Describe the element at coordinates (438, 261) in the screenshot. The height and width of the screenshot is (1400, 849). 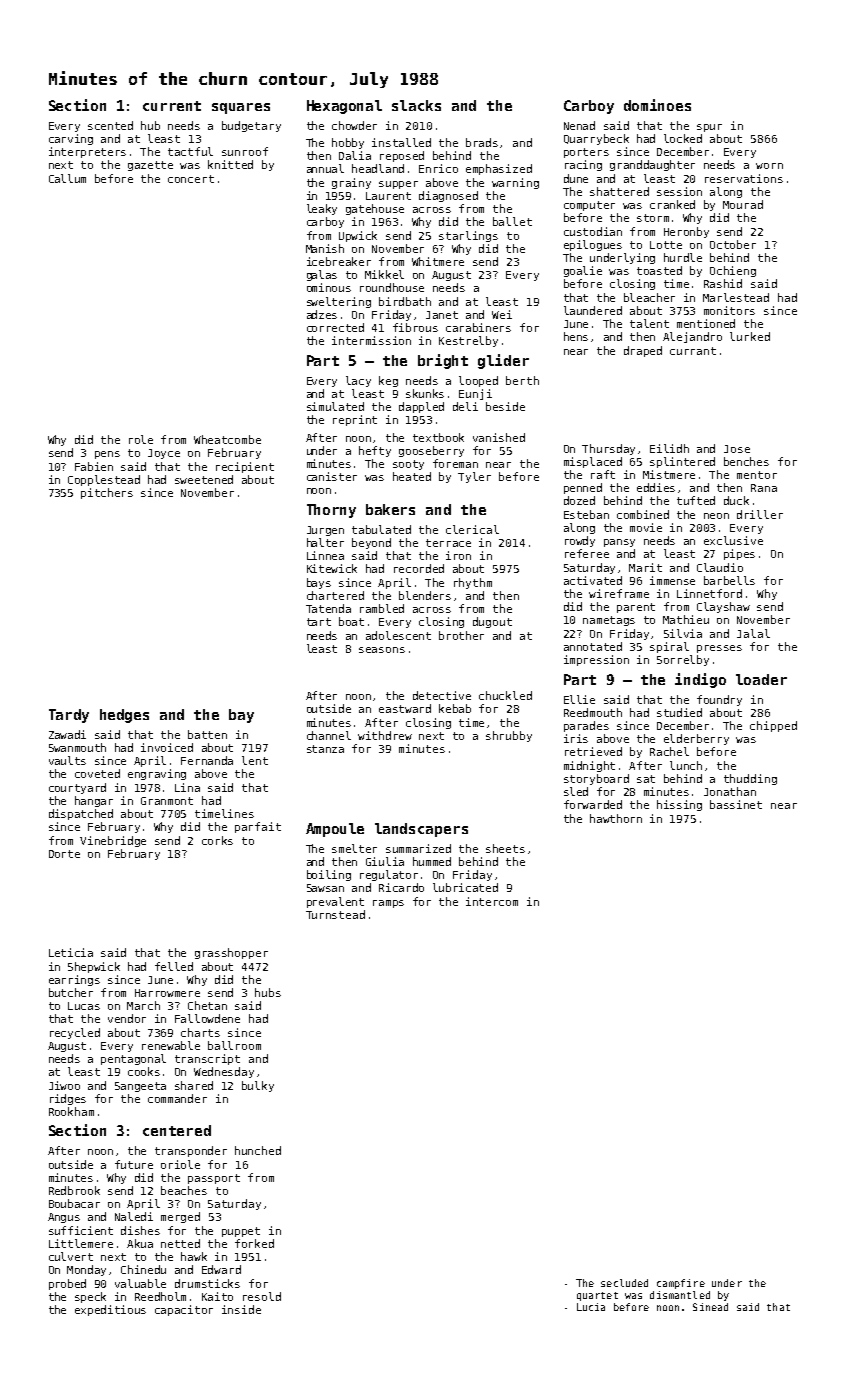
I see `Whitmere` at that location.
